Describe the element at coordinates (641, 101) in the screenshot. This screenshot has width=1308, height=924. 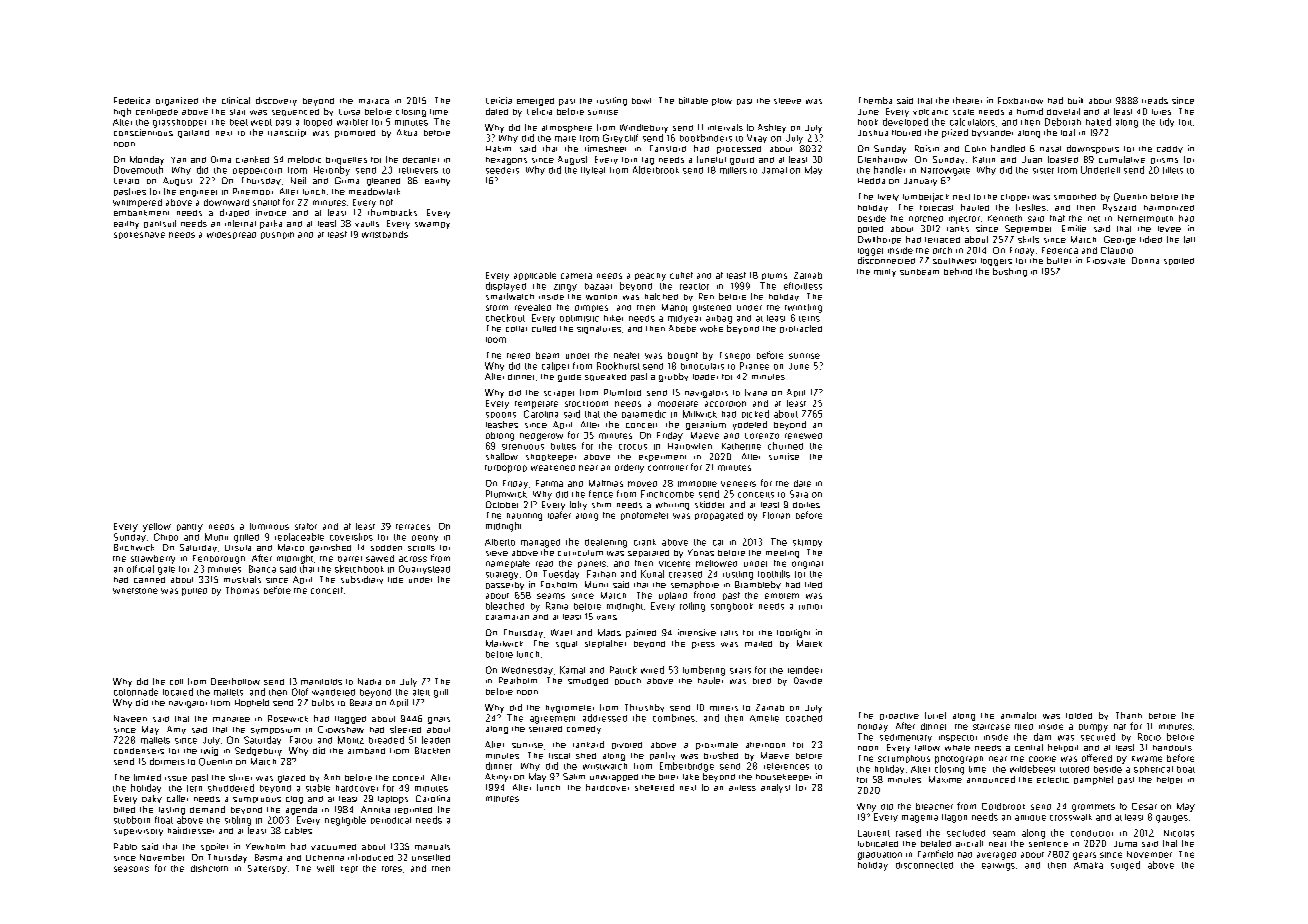
I see `bowl` at that location.
